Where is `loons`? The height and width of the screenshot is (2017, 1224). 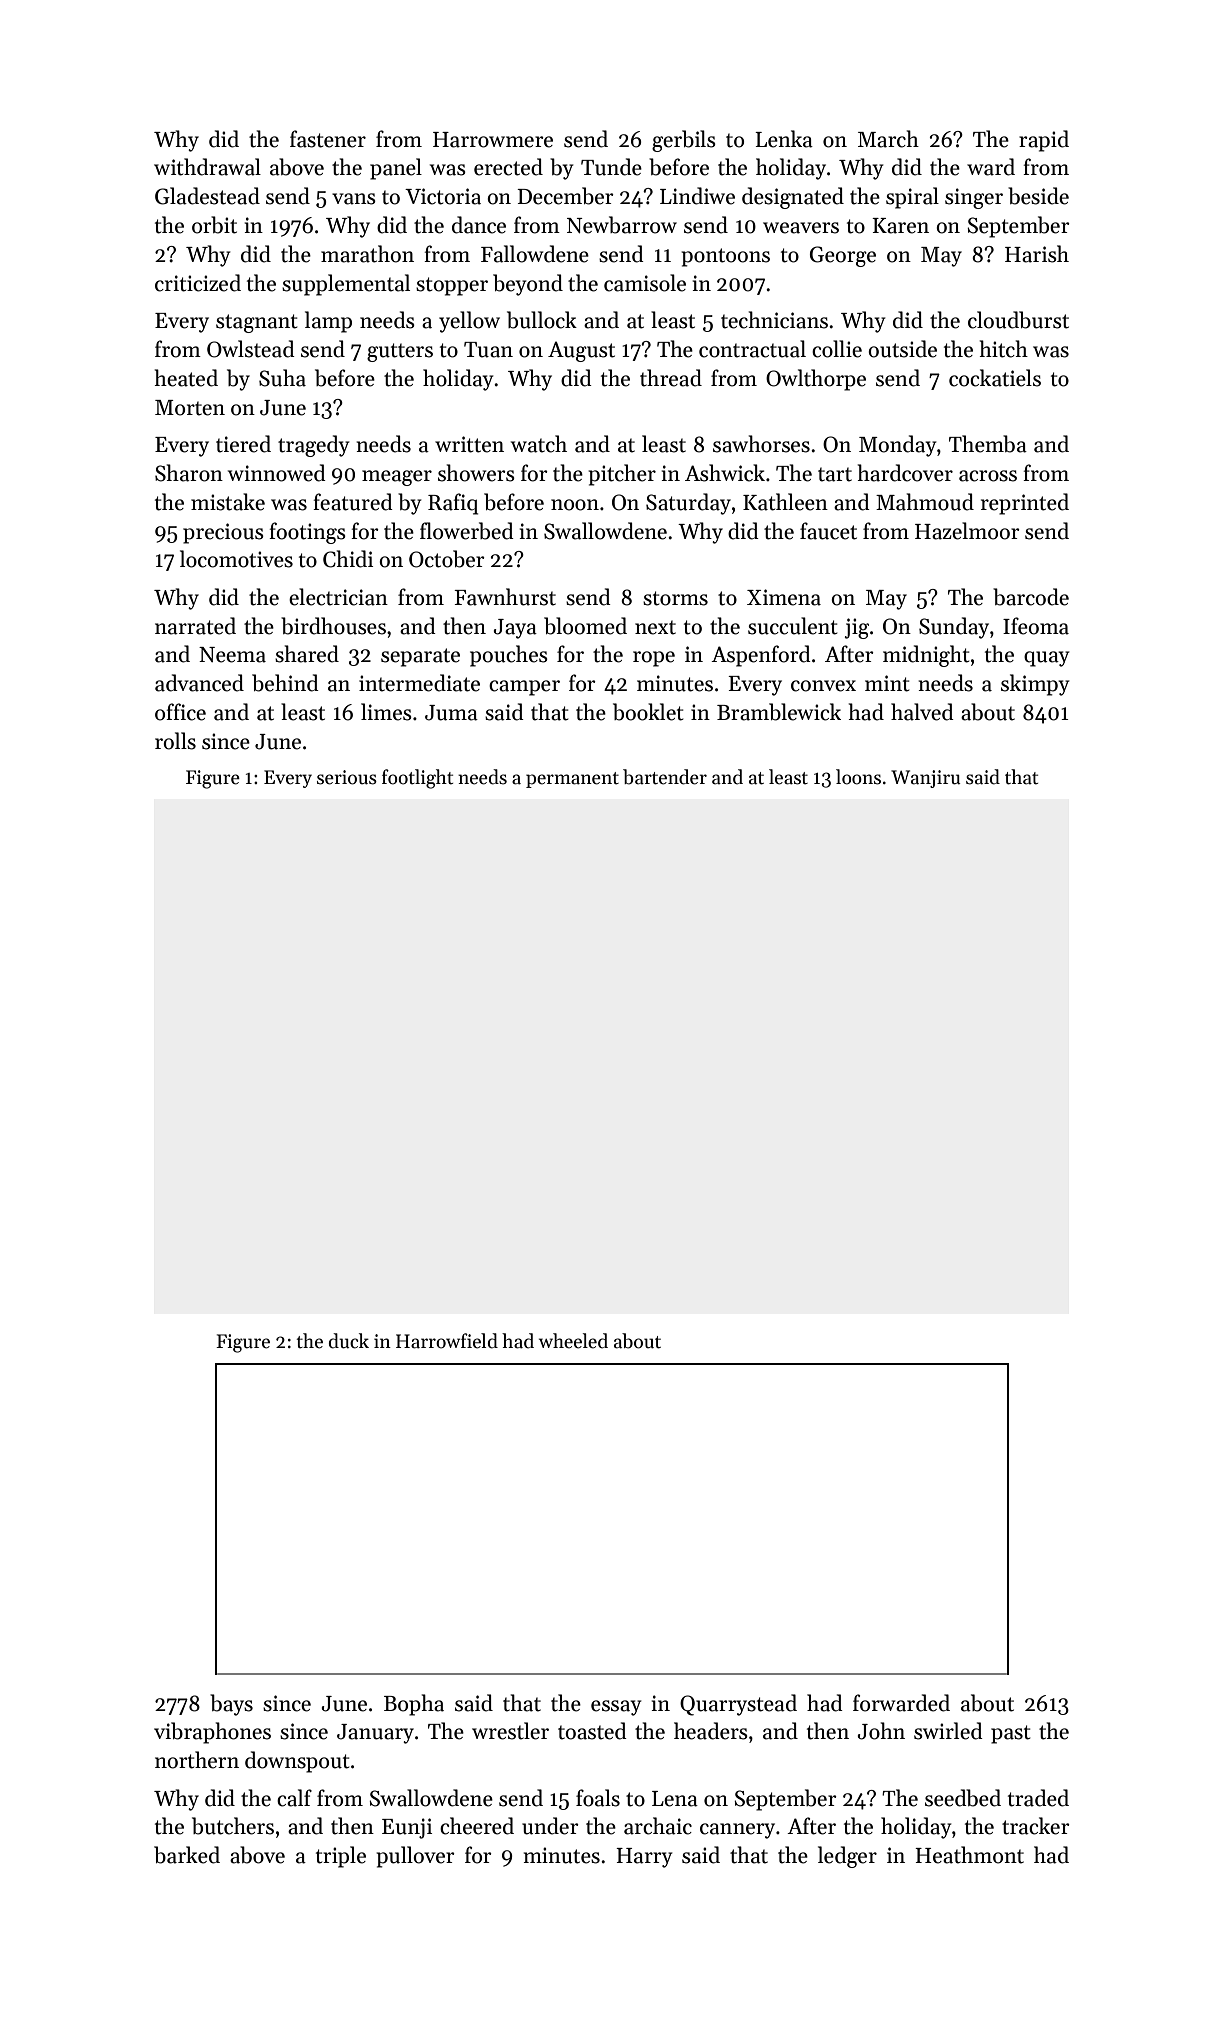 loons is located at coordinates (858, 777).
